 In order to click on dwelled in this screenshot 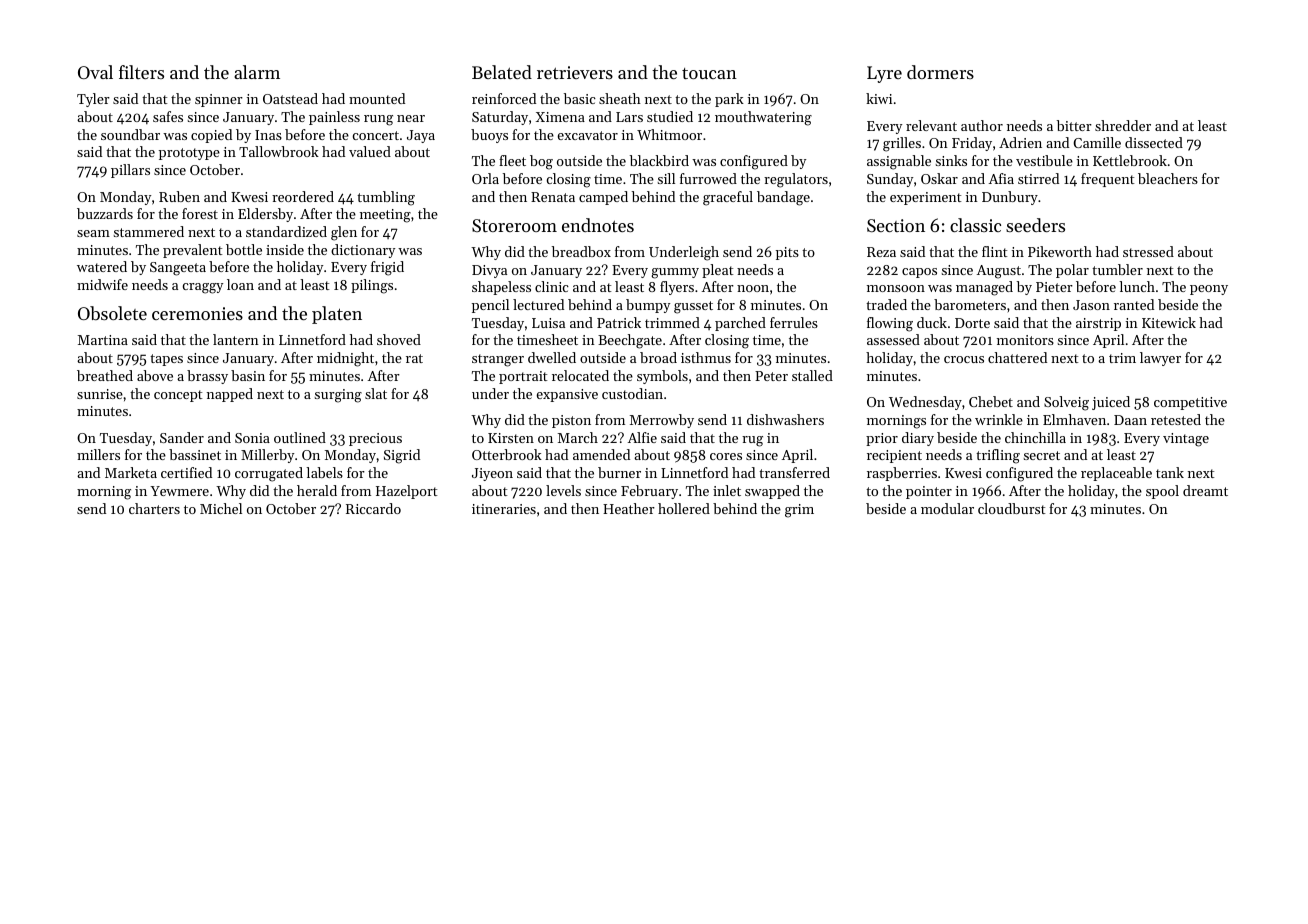, I will do `click(552, 357)`.
